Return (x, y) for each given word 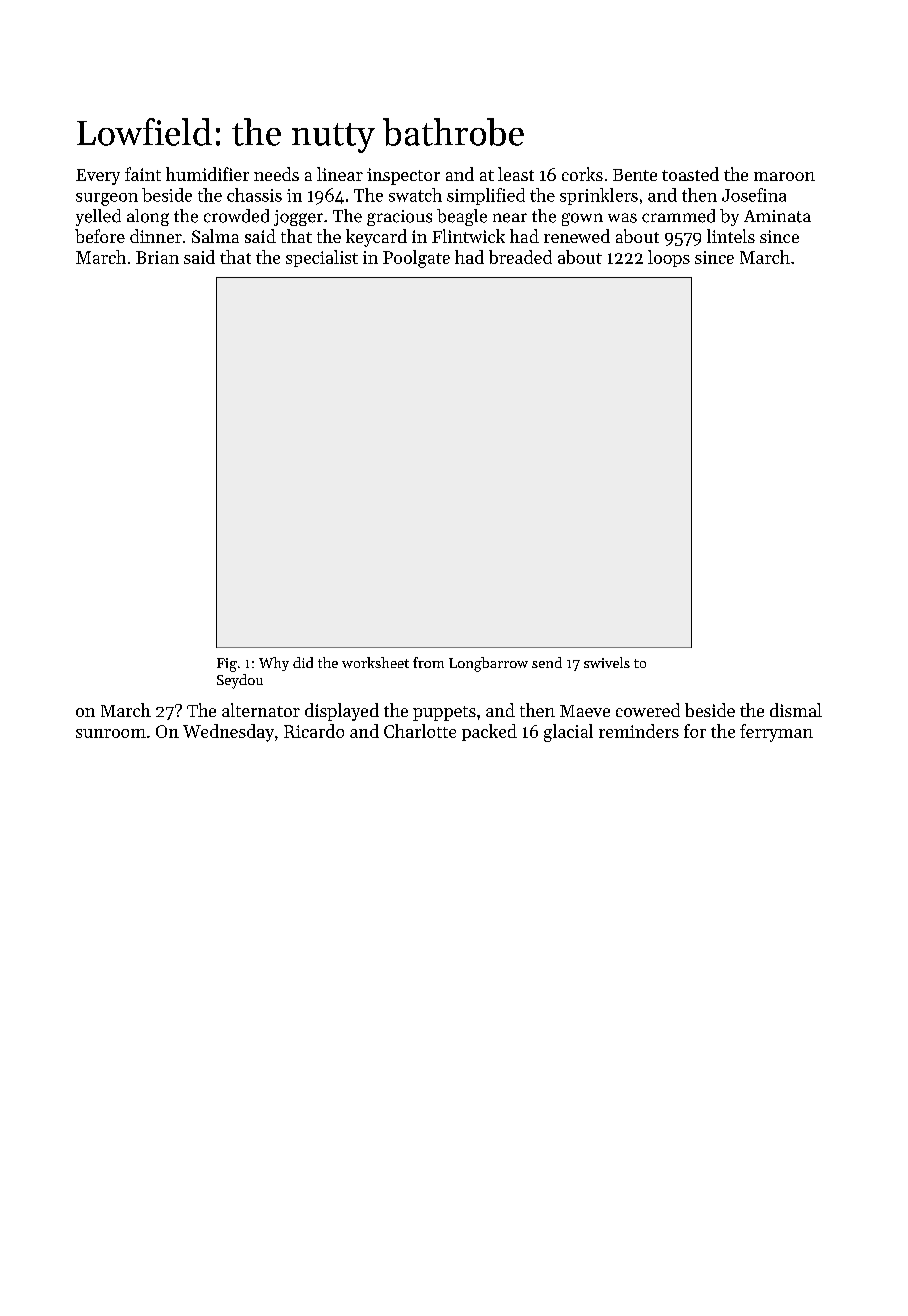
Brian (157, 257)
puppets (444, 713)
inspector (403, 176)
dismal (796, 710)
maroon (784, 176)
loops (669, 258)
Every (98, 177)
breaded (520, 257)
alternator (261, 710)
